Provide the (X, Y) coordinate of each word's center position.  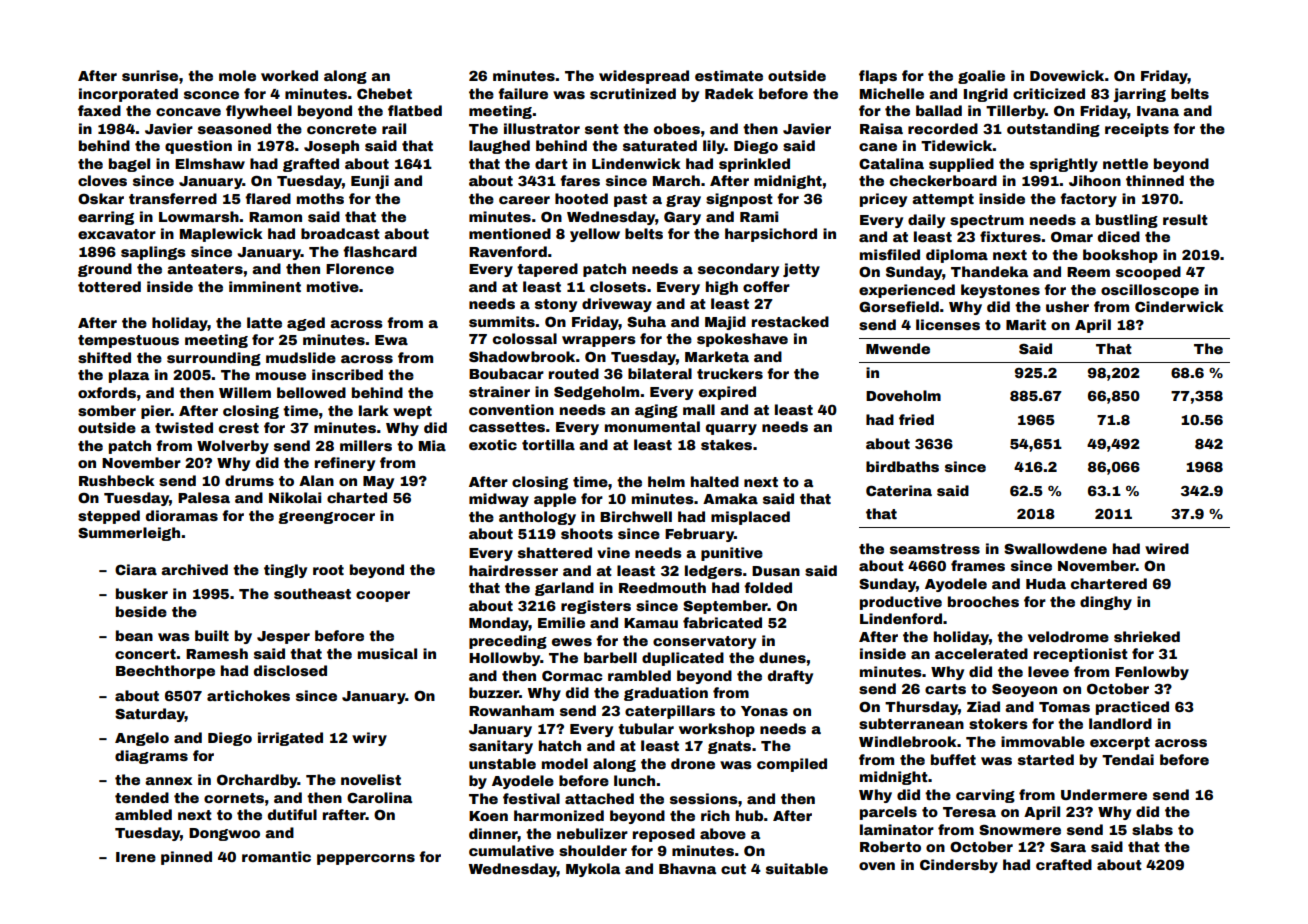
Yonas (764, 711)
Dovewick (1067, 75)
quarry (731, 429)
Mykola (593, 870)
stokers (998, 723)
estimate (729, 75)
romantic (276, 856)
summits (502, 321)
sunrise (150, 75)
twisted (184, 427)
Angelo (142, 739)
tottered (109, 286)
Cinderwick (1179, 306)
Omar (1072, 237)
